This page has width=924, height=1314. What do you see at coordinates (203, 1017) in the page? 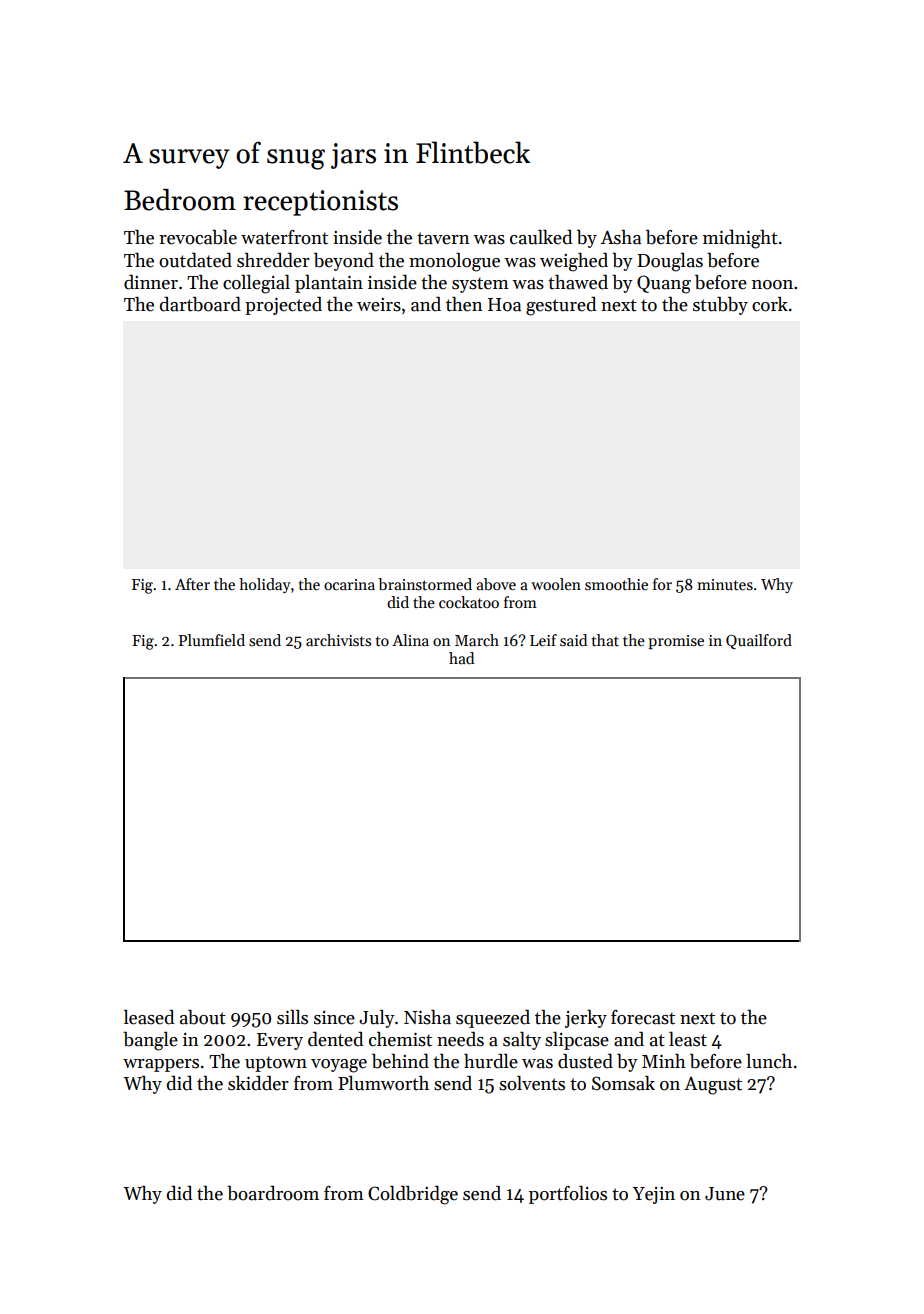
I see `about` at bounding box center [203, 1017].
